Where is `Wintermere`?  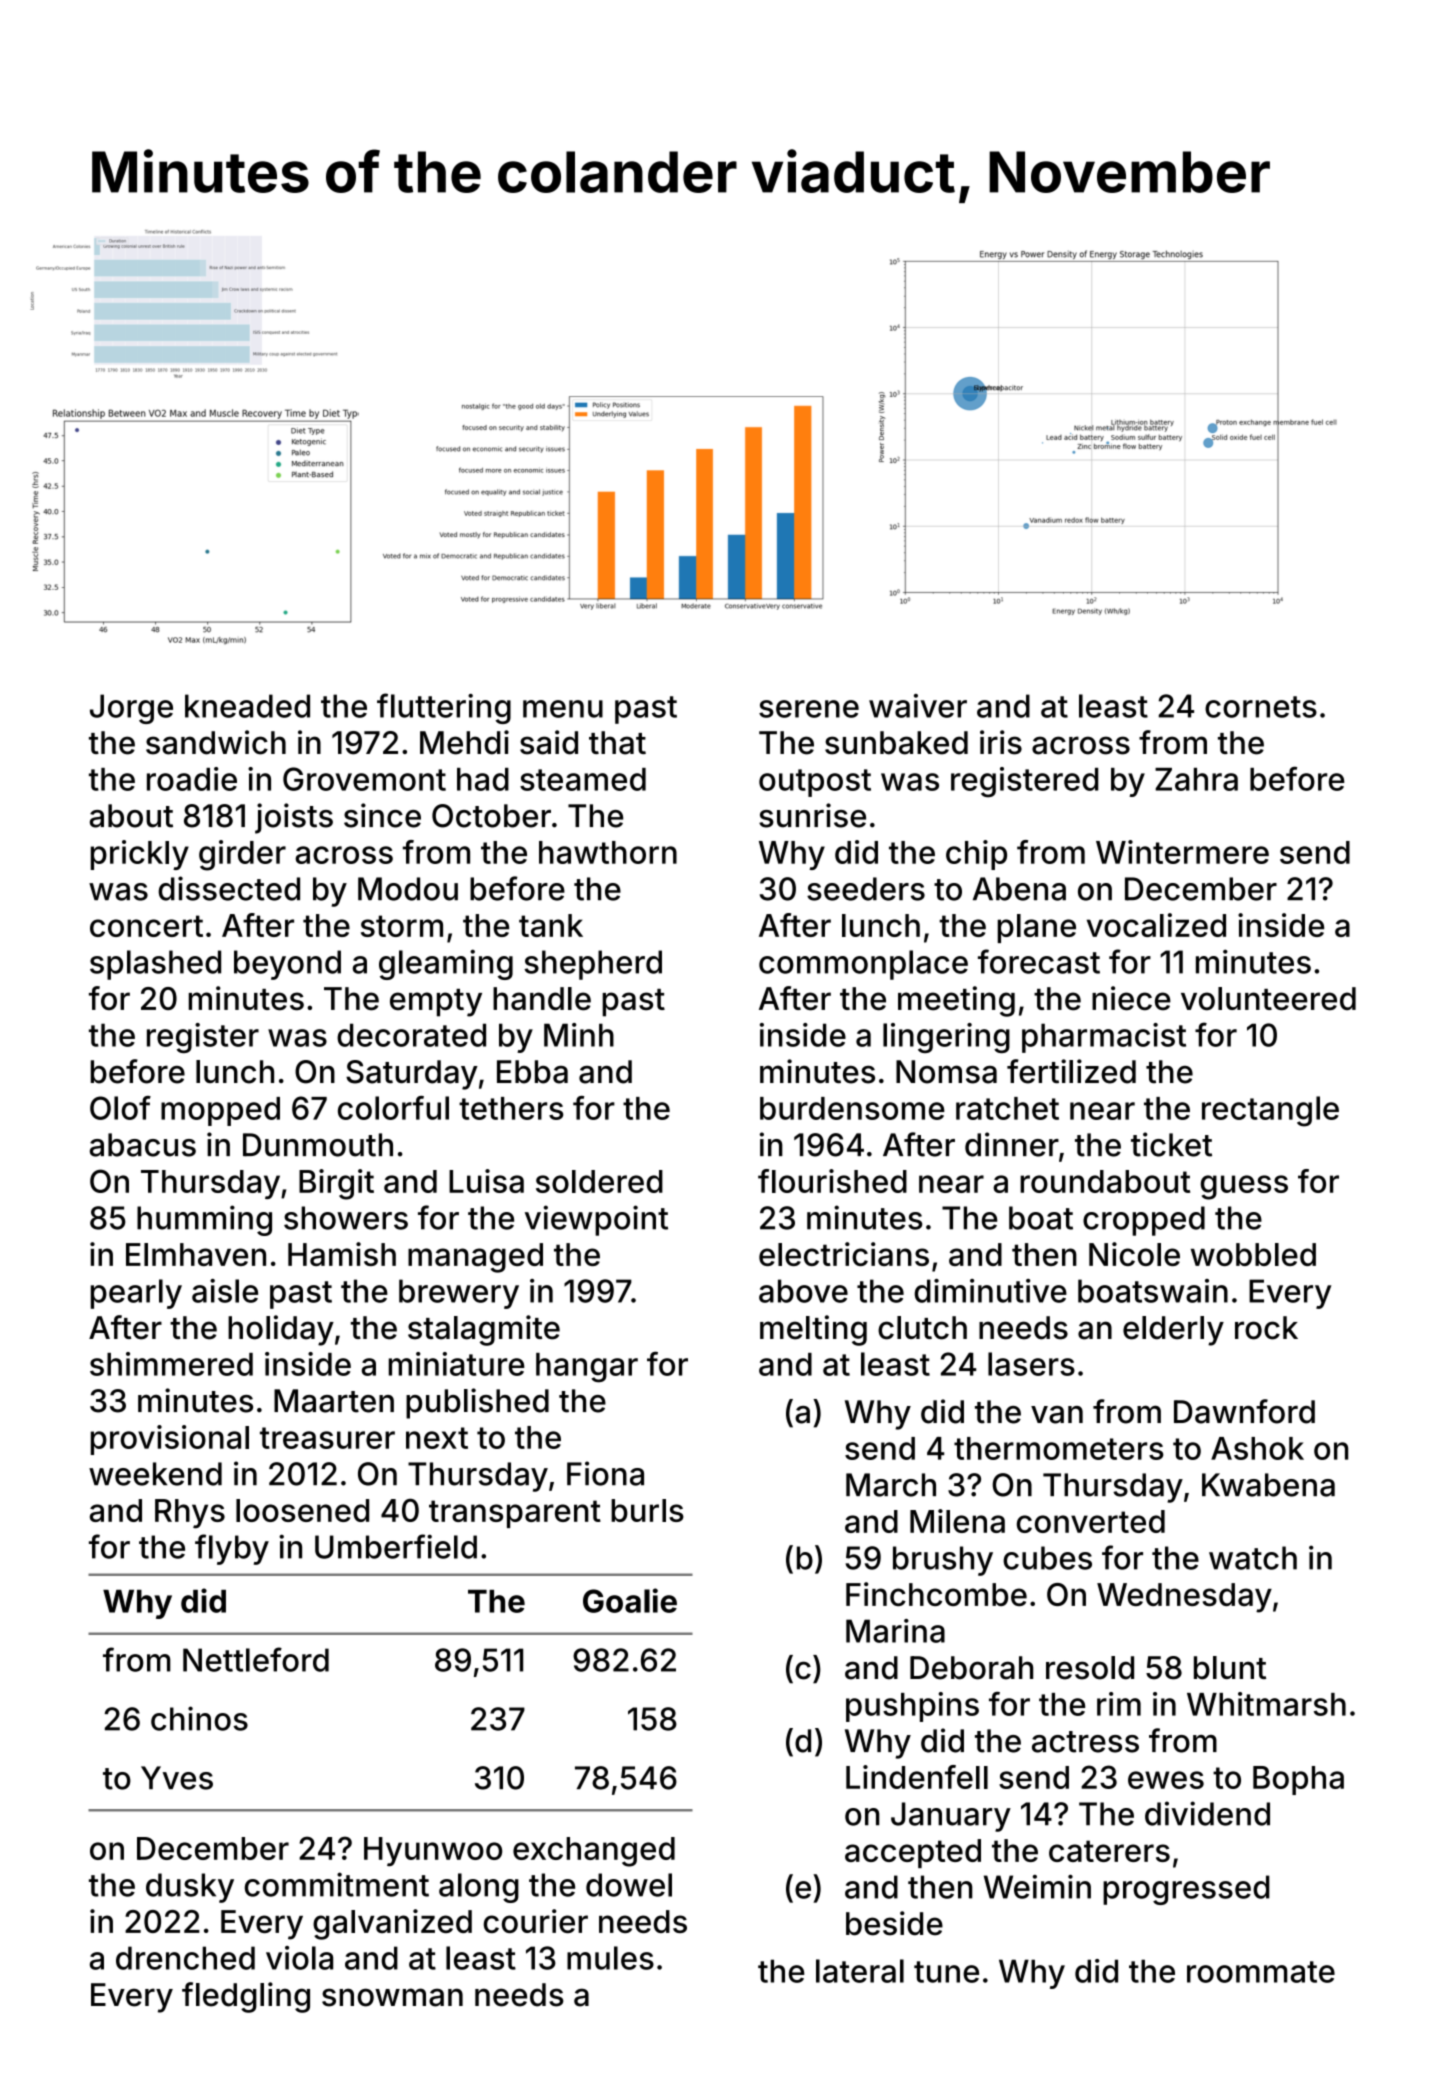 Wintermere is located at coordinates (1182, 852).
